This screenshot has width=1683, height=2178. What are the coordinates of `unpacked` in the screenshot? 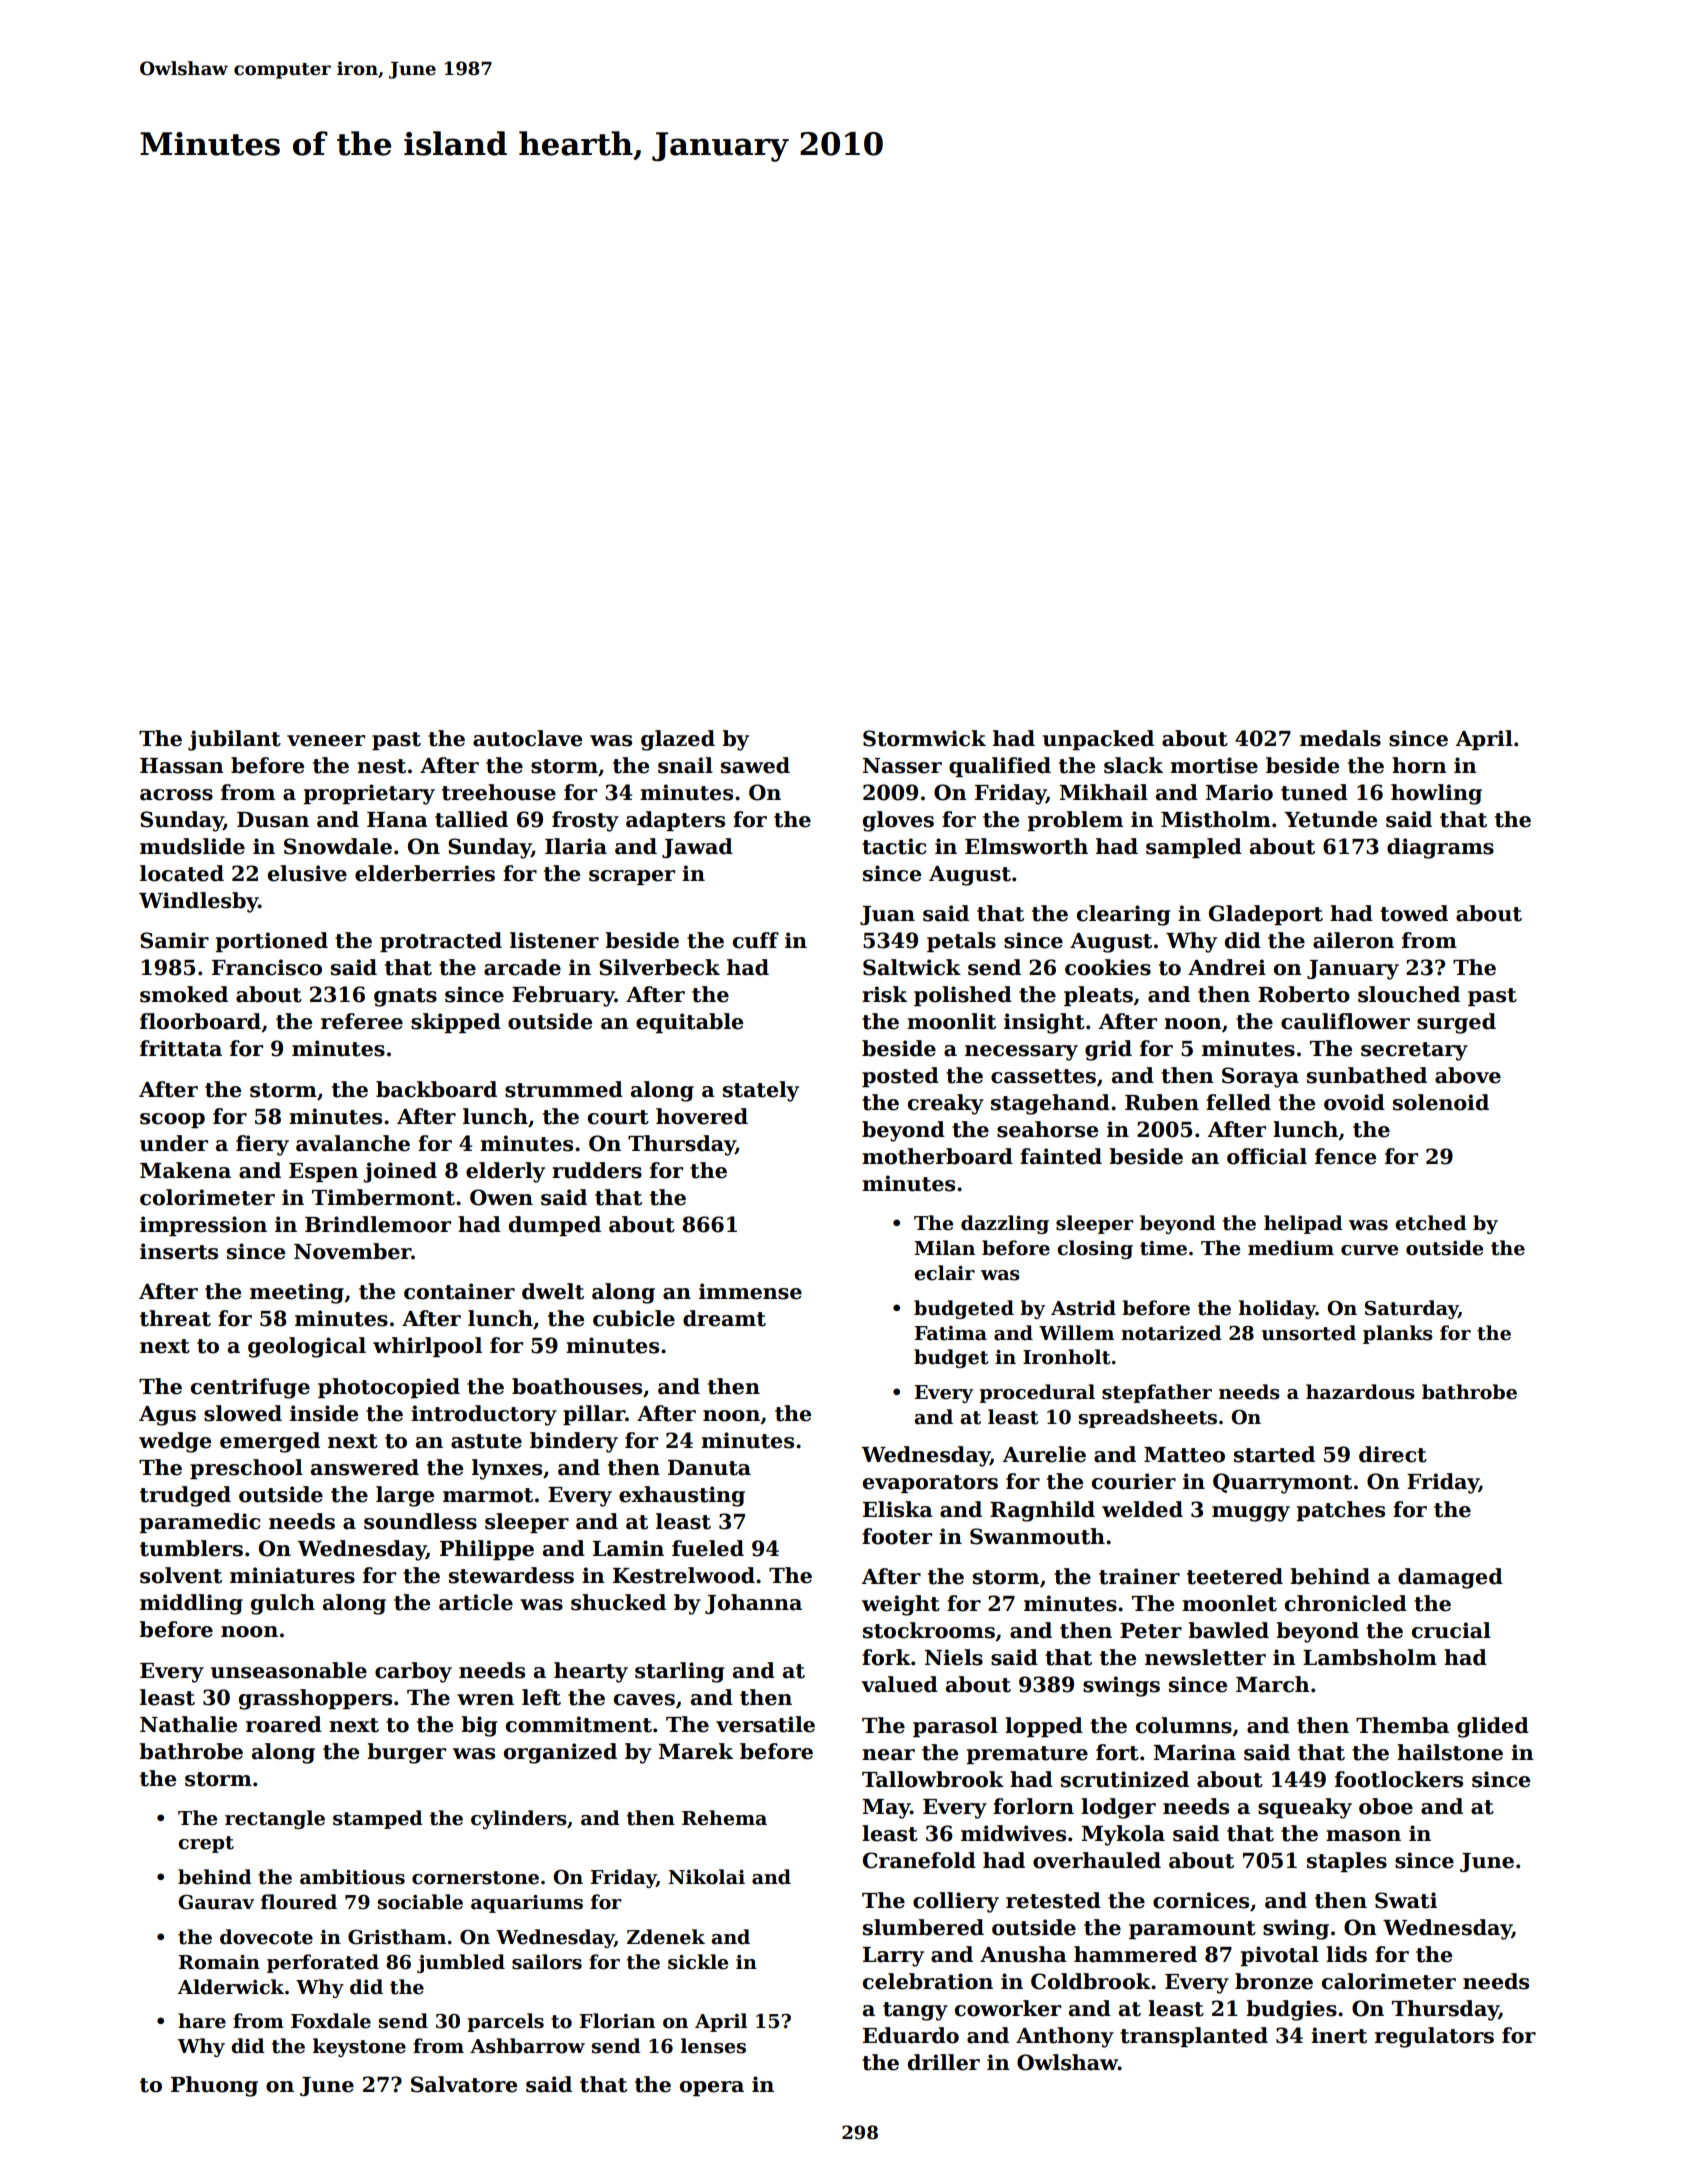 It's located at (1098, 740).
